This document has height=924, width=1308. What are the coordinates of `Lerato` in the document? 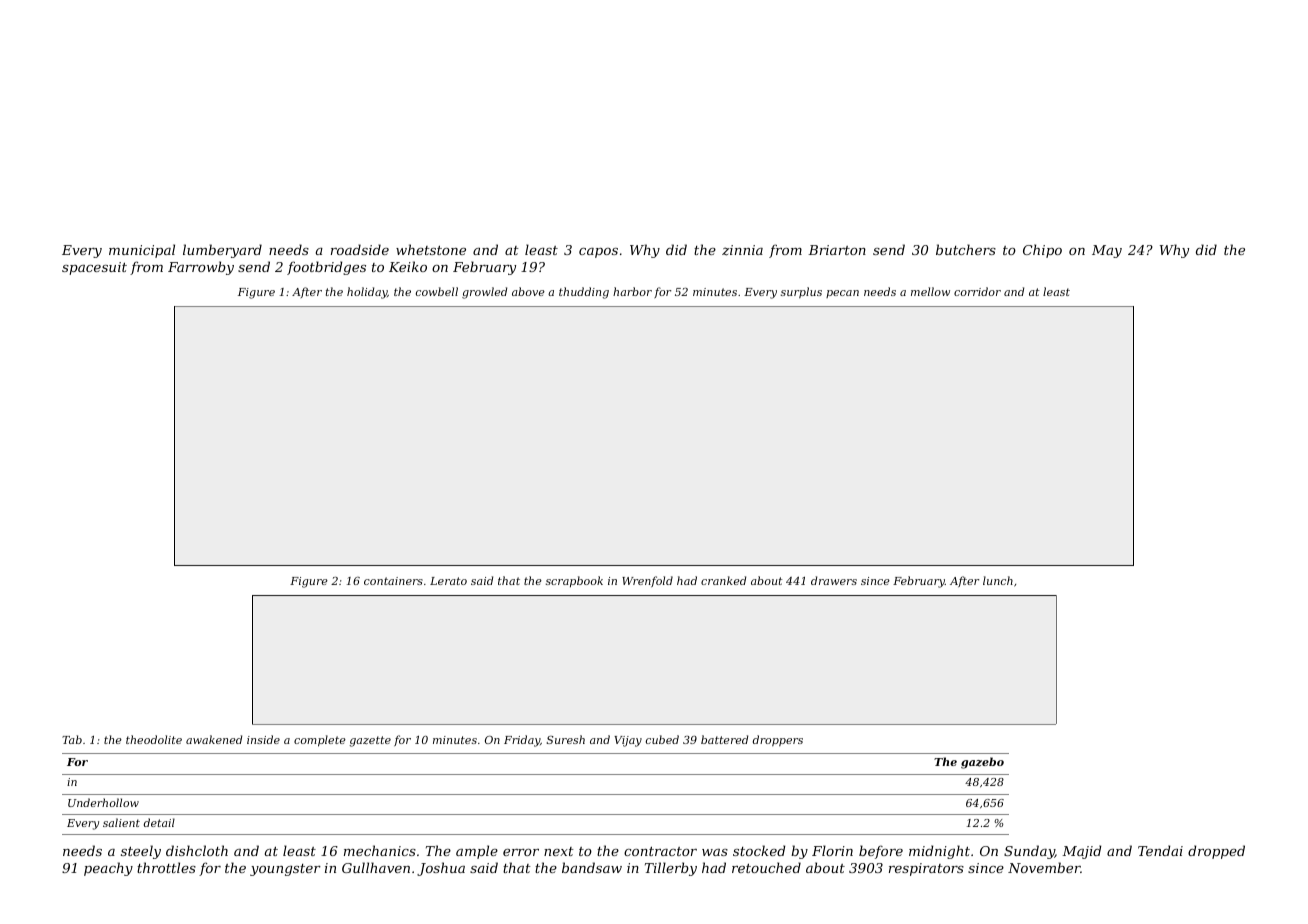 It's located at (448, 581).
